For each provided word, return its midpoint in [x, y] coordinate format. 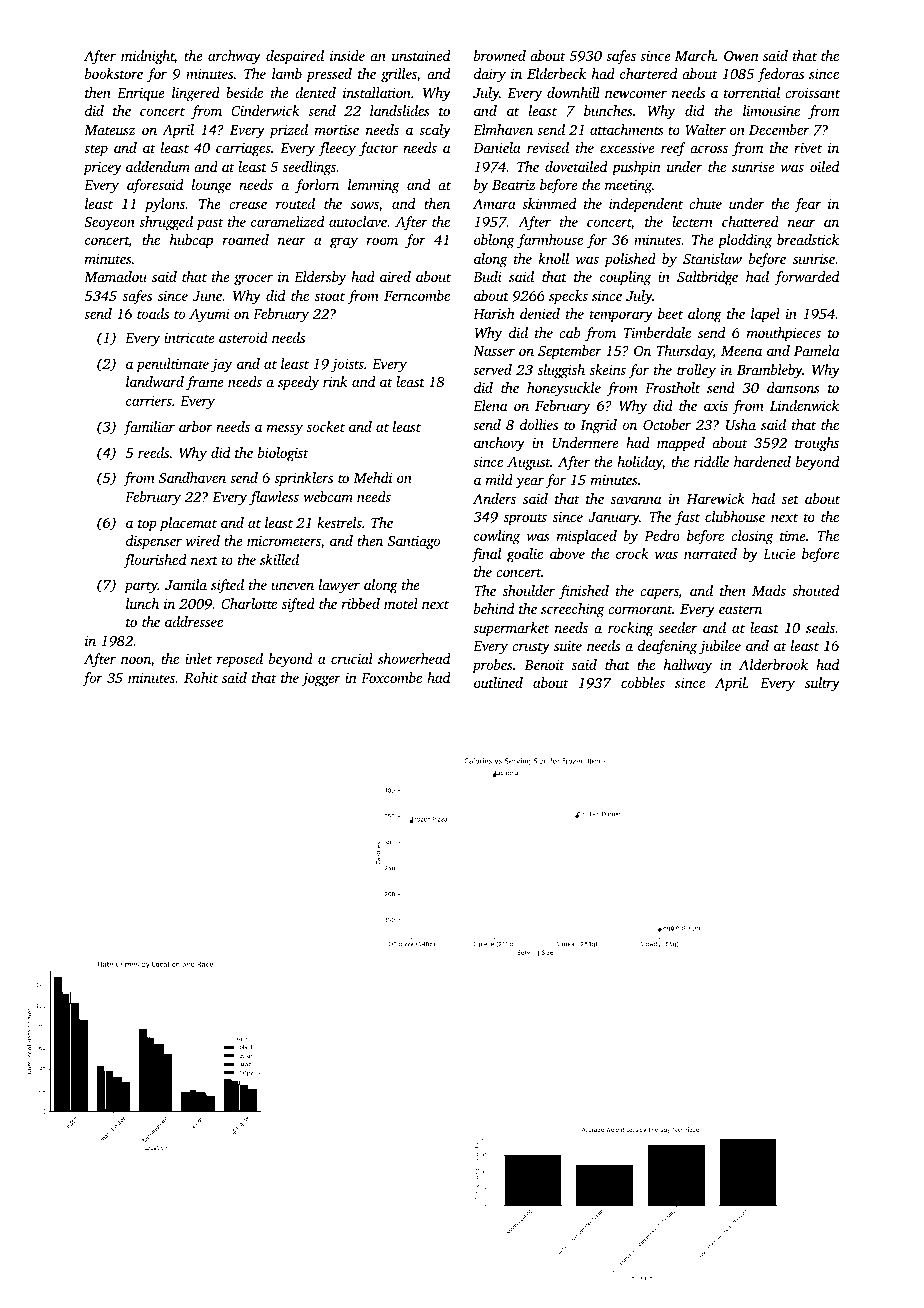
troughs [817, 444]
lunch [142, 603]
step [96, 150]
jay [222, 366]
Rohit [201, 677]
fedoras [780, 75]
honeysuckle [564, 389]
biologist [283, 454]
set [790, 499]
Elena [490, 405]
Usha [741, 424]
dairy [490, 75]
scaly [435, 131]
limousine [771, 110]
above [567, 553]
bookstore [114, 73]
